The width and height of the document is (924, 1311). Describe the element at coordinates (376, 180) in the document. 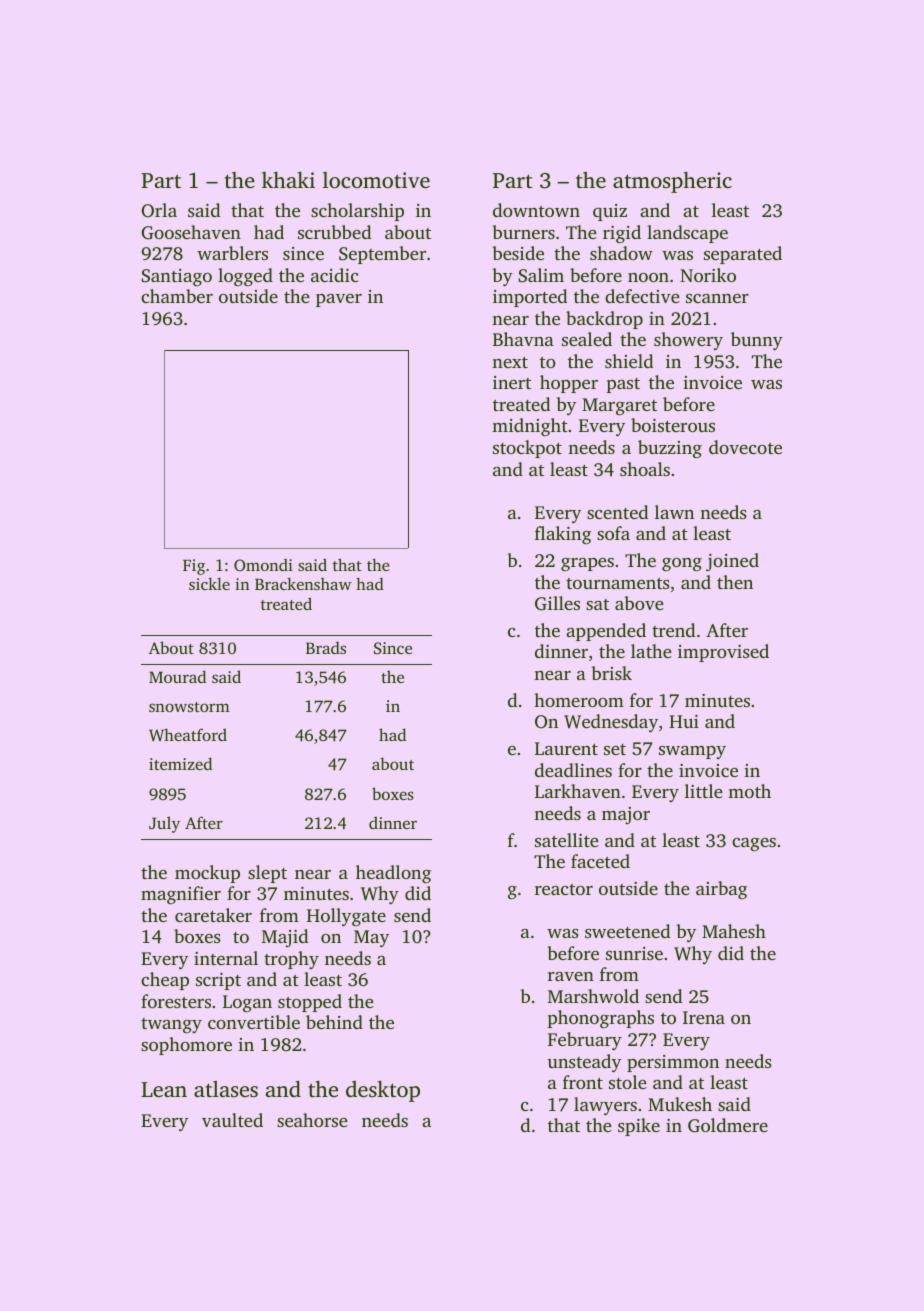

I see `locomotive` at that location.
